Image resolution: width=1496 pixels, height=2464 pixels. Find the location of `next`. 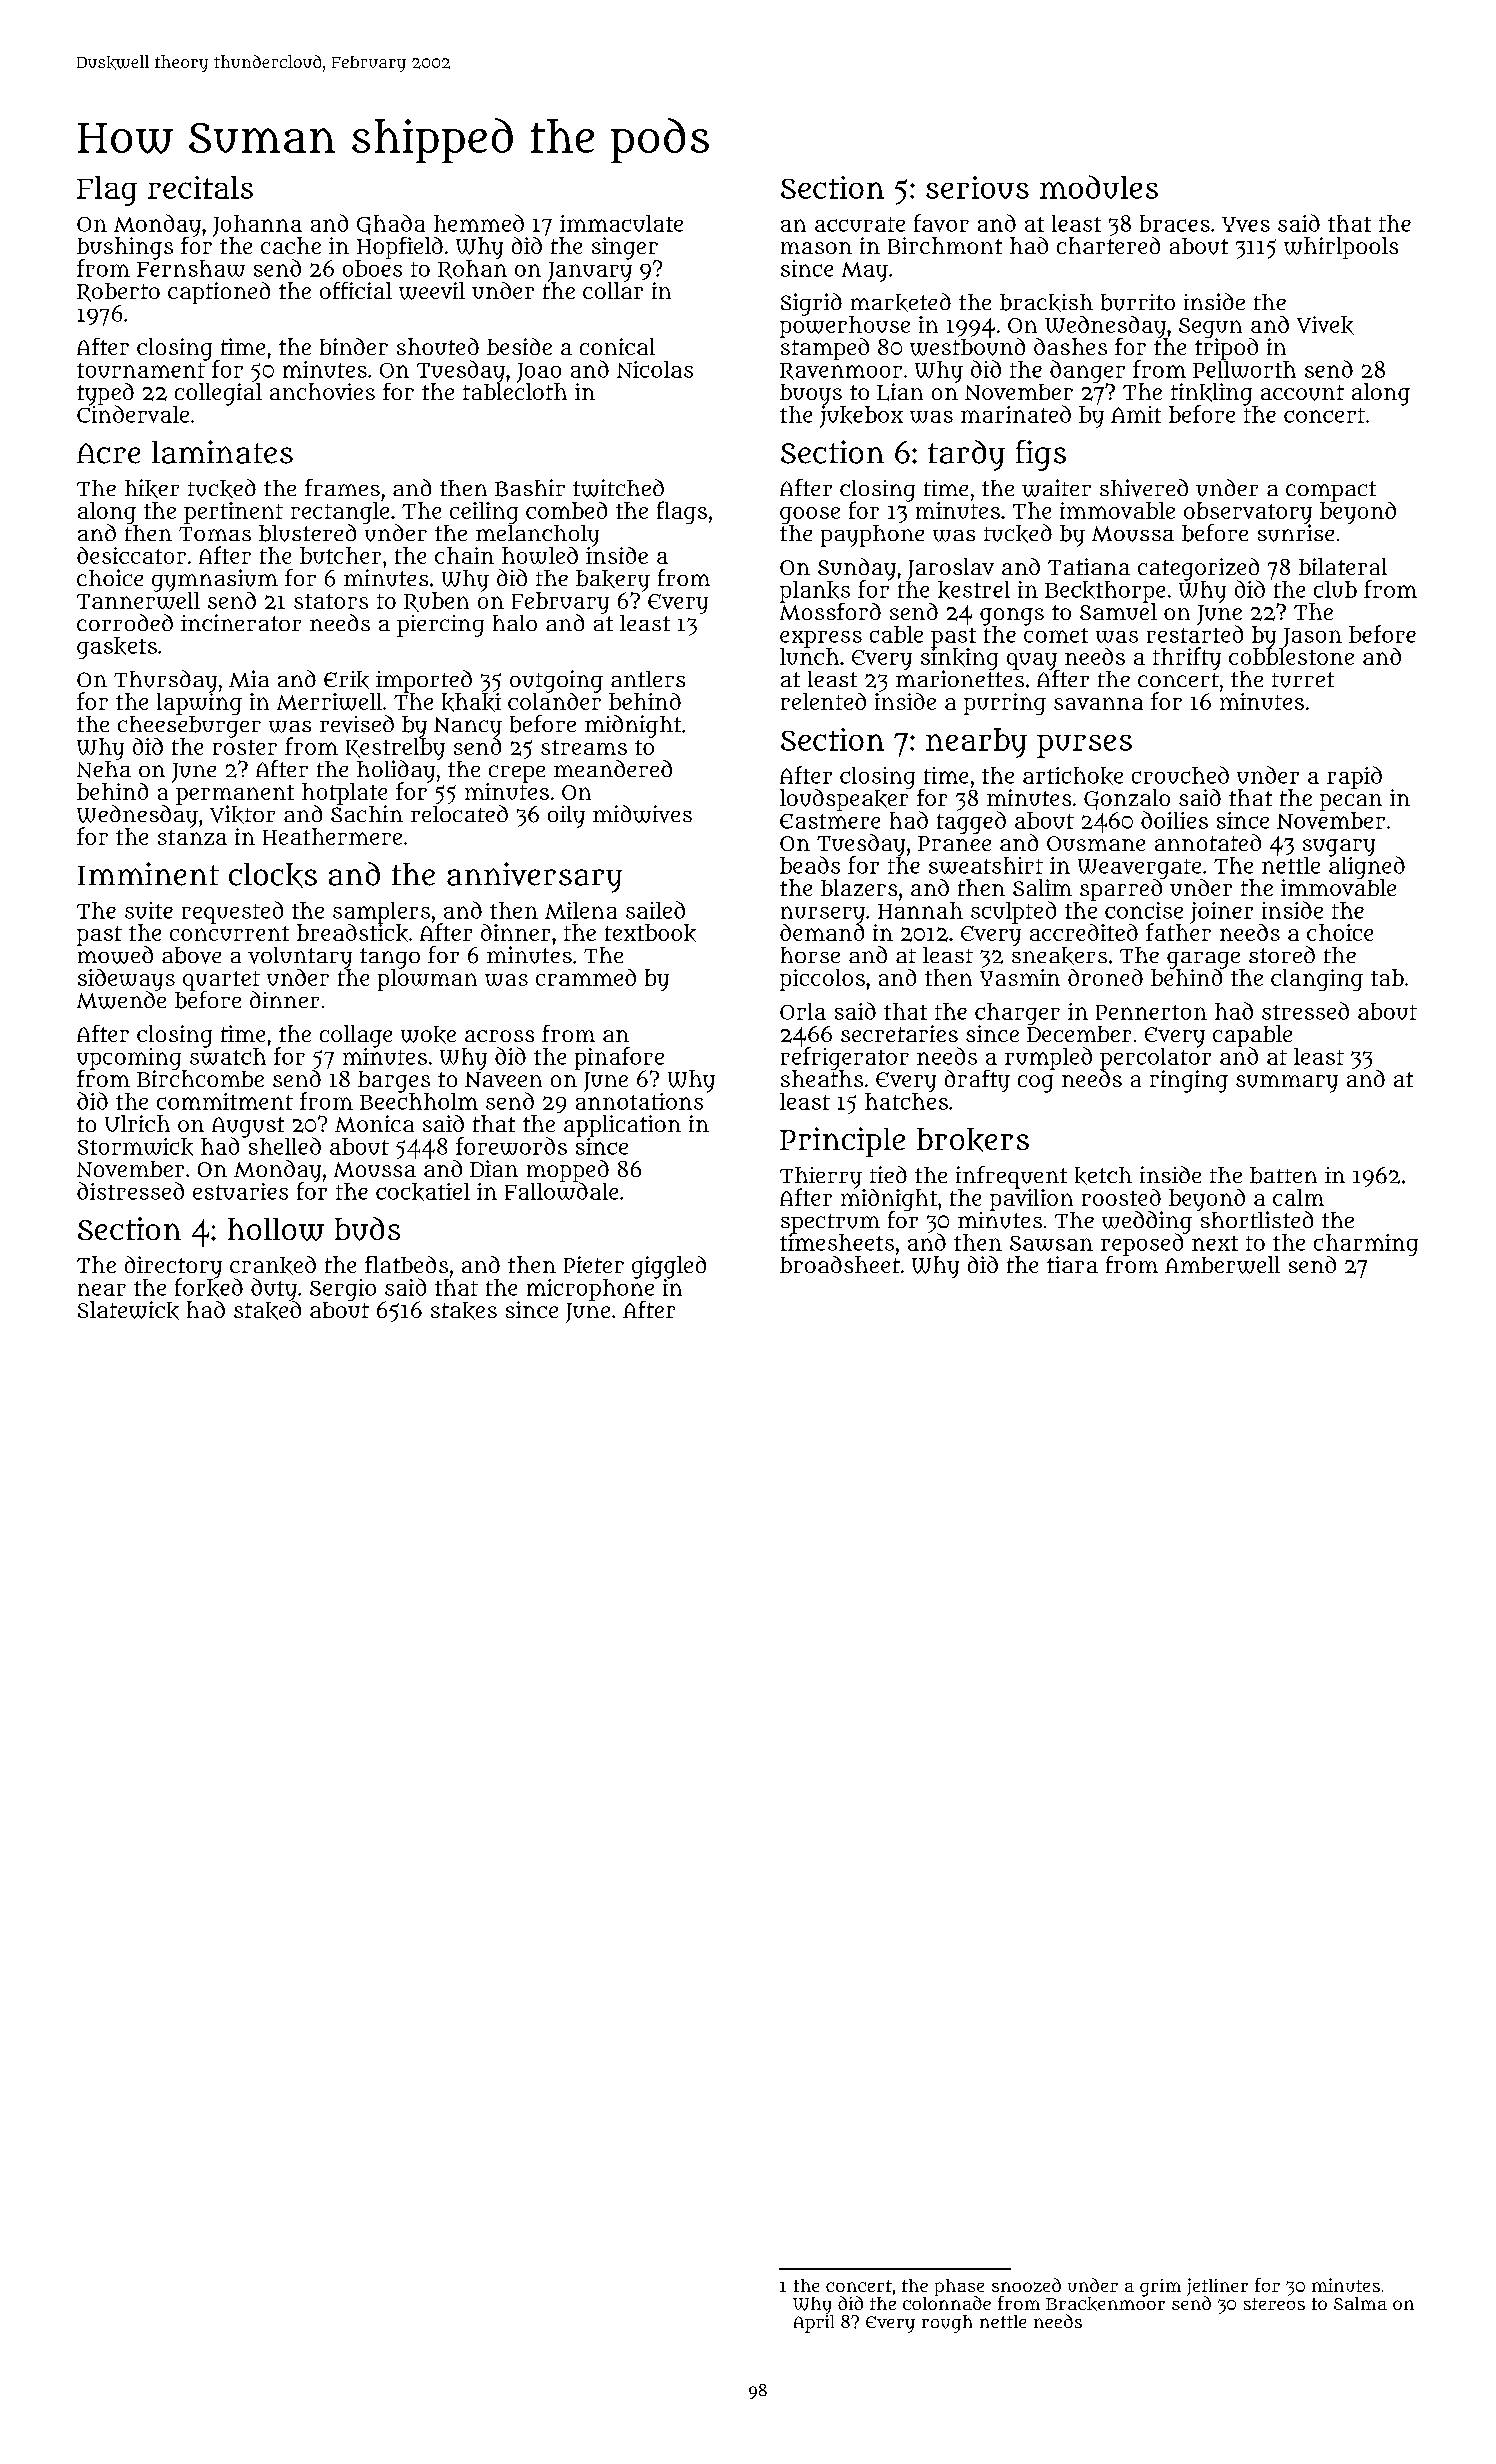

next is located at coordinates (1215, 1243).
